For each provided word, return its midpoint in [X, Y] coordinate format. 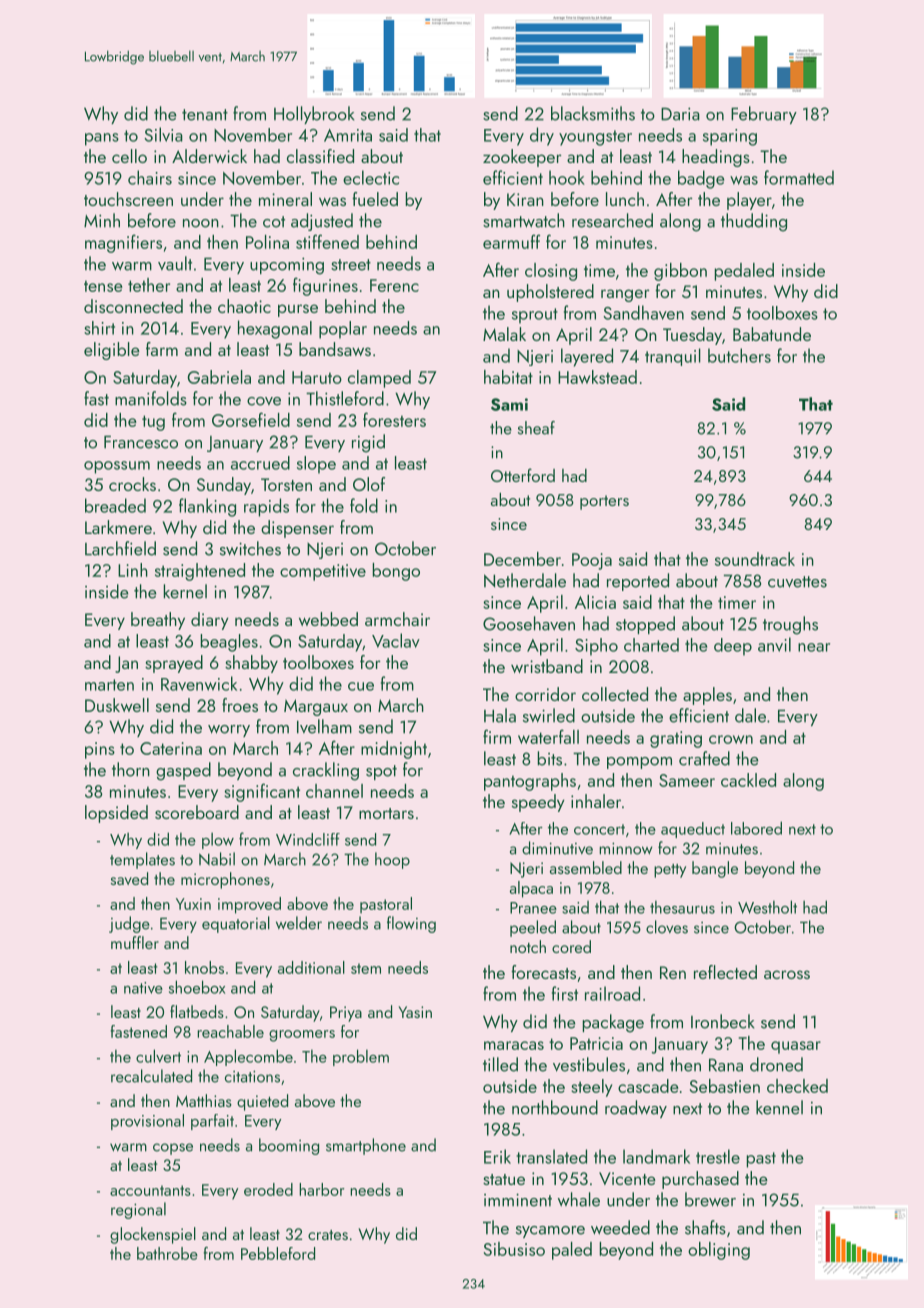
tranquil [673, 357]
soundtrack [755, 559]
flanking [207, 507]
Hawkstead [597, 377]
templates [142, 860]
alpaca [531, 889]
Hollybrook [314, 115]
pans [102, 139]
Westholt [767, 907]
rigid [368, 443]
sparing [730, 137]
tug [153, 423]
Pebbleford [278, 1253]
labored [756, 828]
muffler [135, 942]
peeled [533, 928]
